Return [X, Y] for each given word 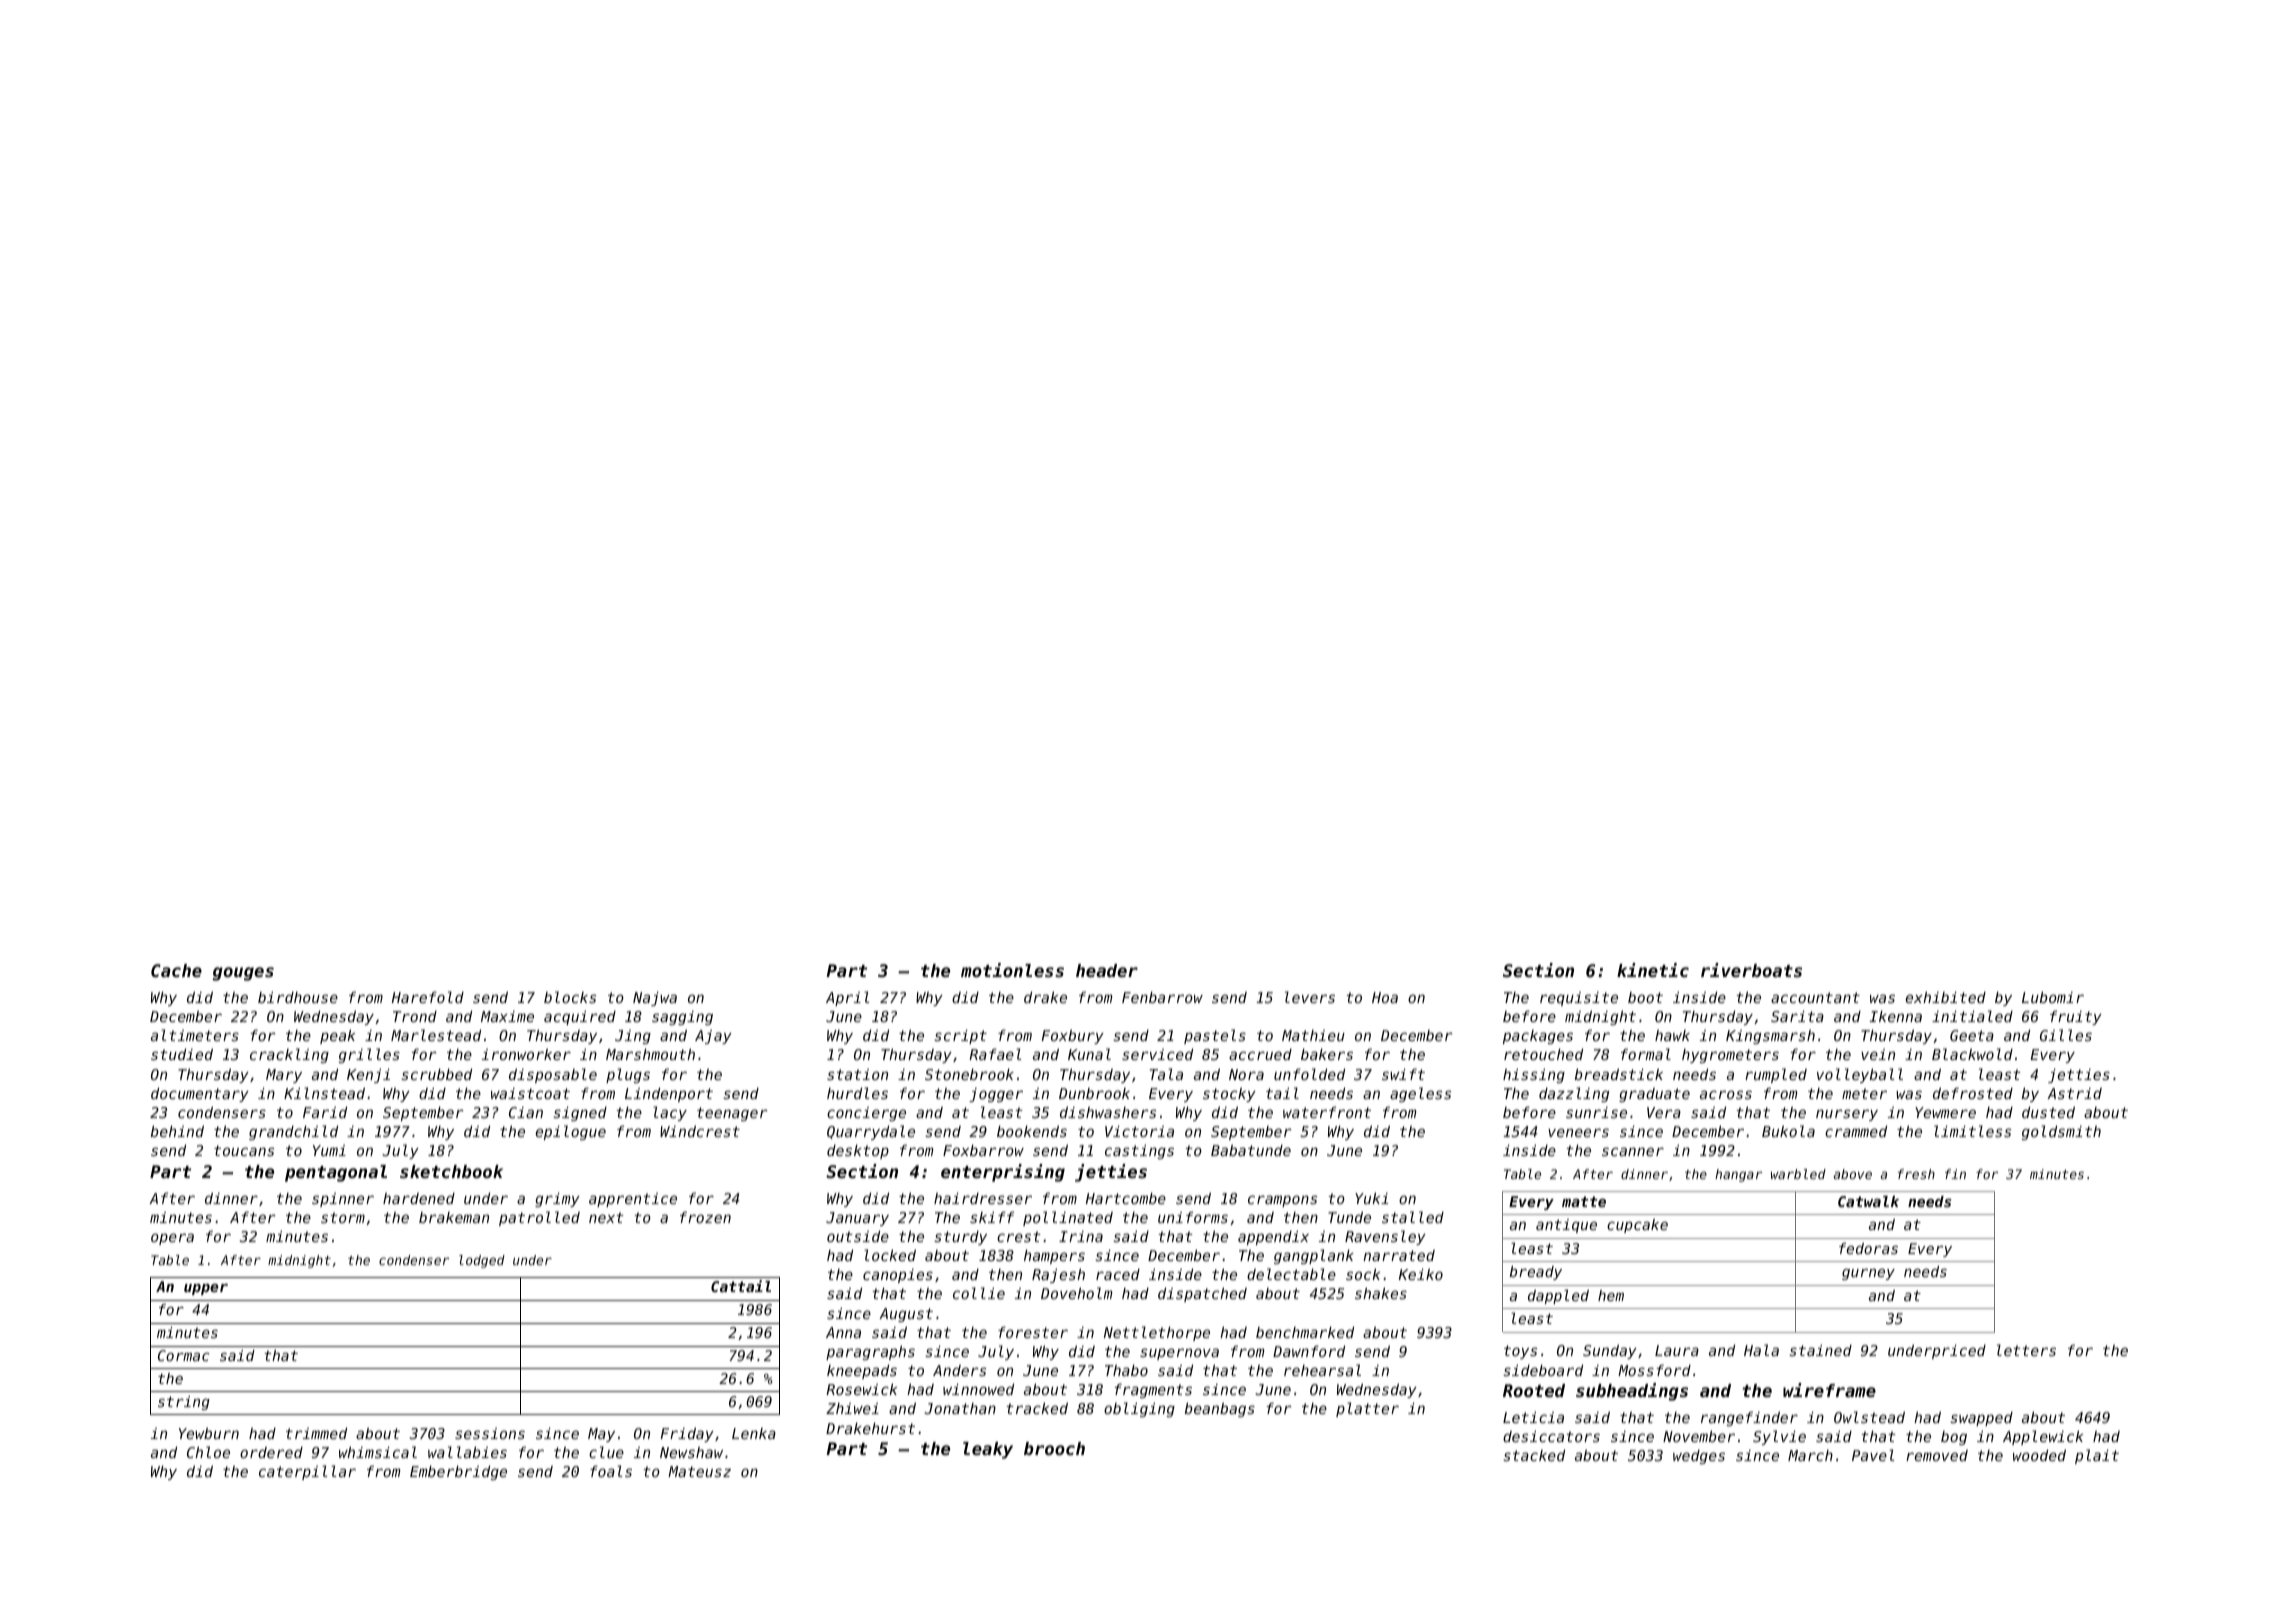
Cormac [183, 1355]
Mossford [1654, 1370]
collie [979, 1293]
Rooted [1534, 1390]
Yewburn [209, 1433]
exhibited [1946, 997]
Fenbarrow [1162, 997]
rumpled [1776, 1075]
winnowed [978, 1389]
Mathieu [1313, 1035]
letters [2026, 1350]
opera [172, 1239]
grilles [369, 1055]
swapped [1981, 1419]
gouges [243, 974]
